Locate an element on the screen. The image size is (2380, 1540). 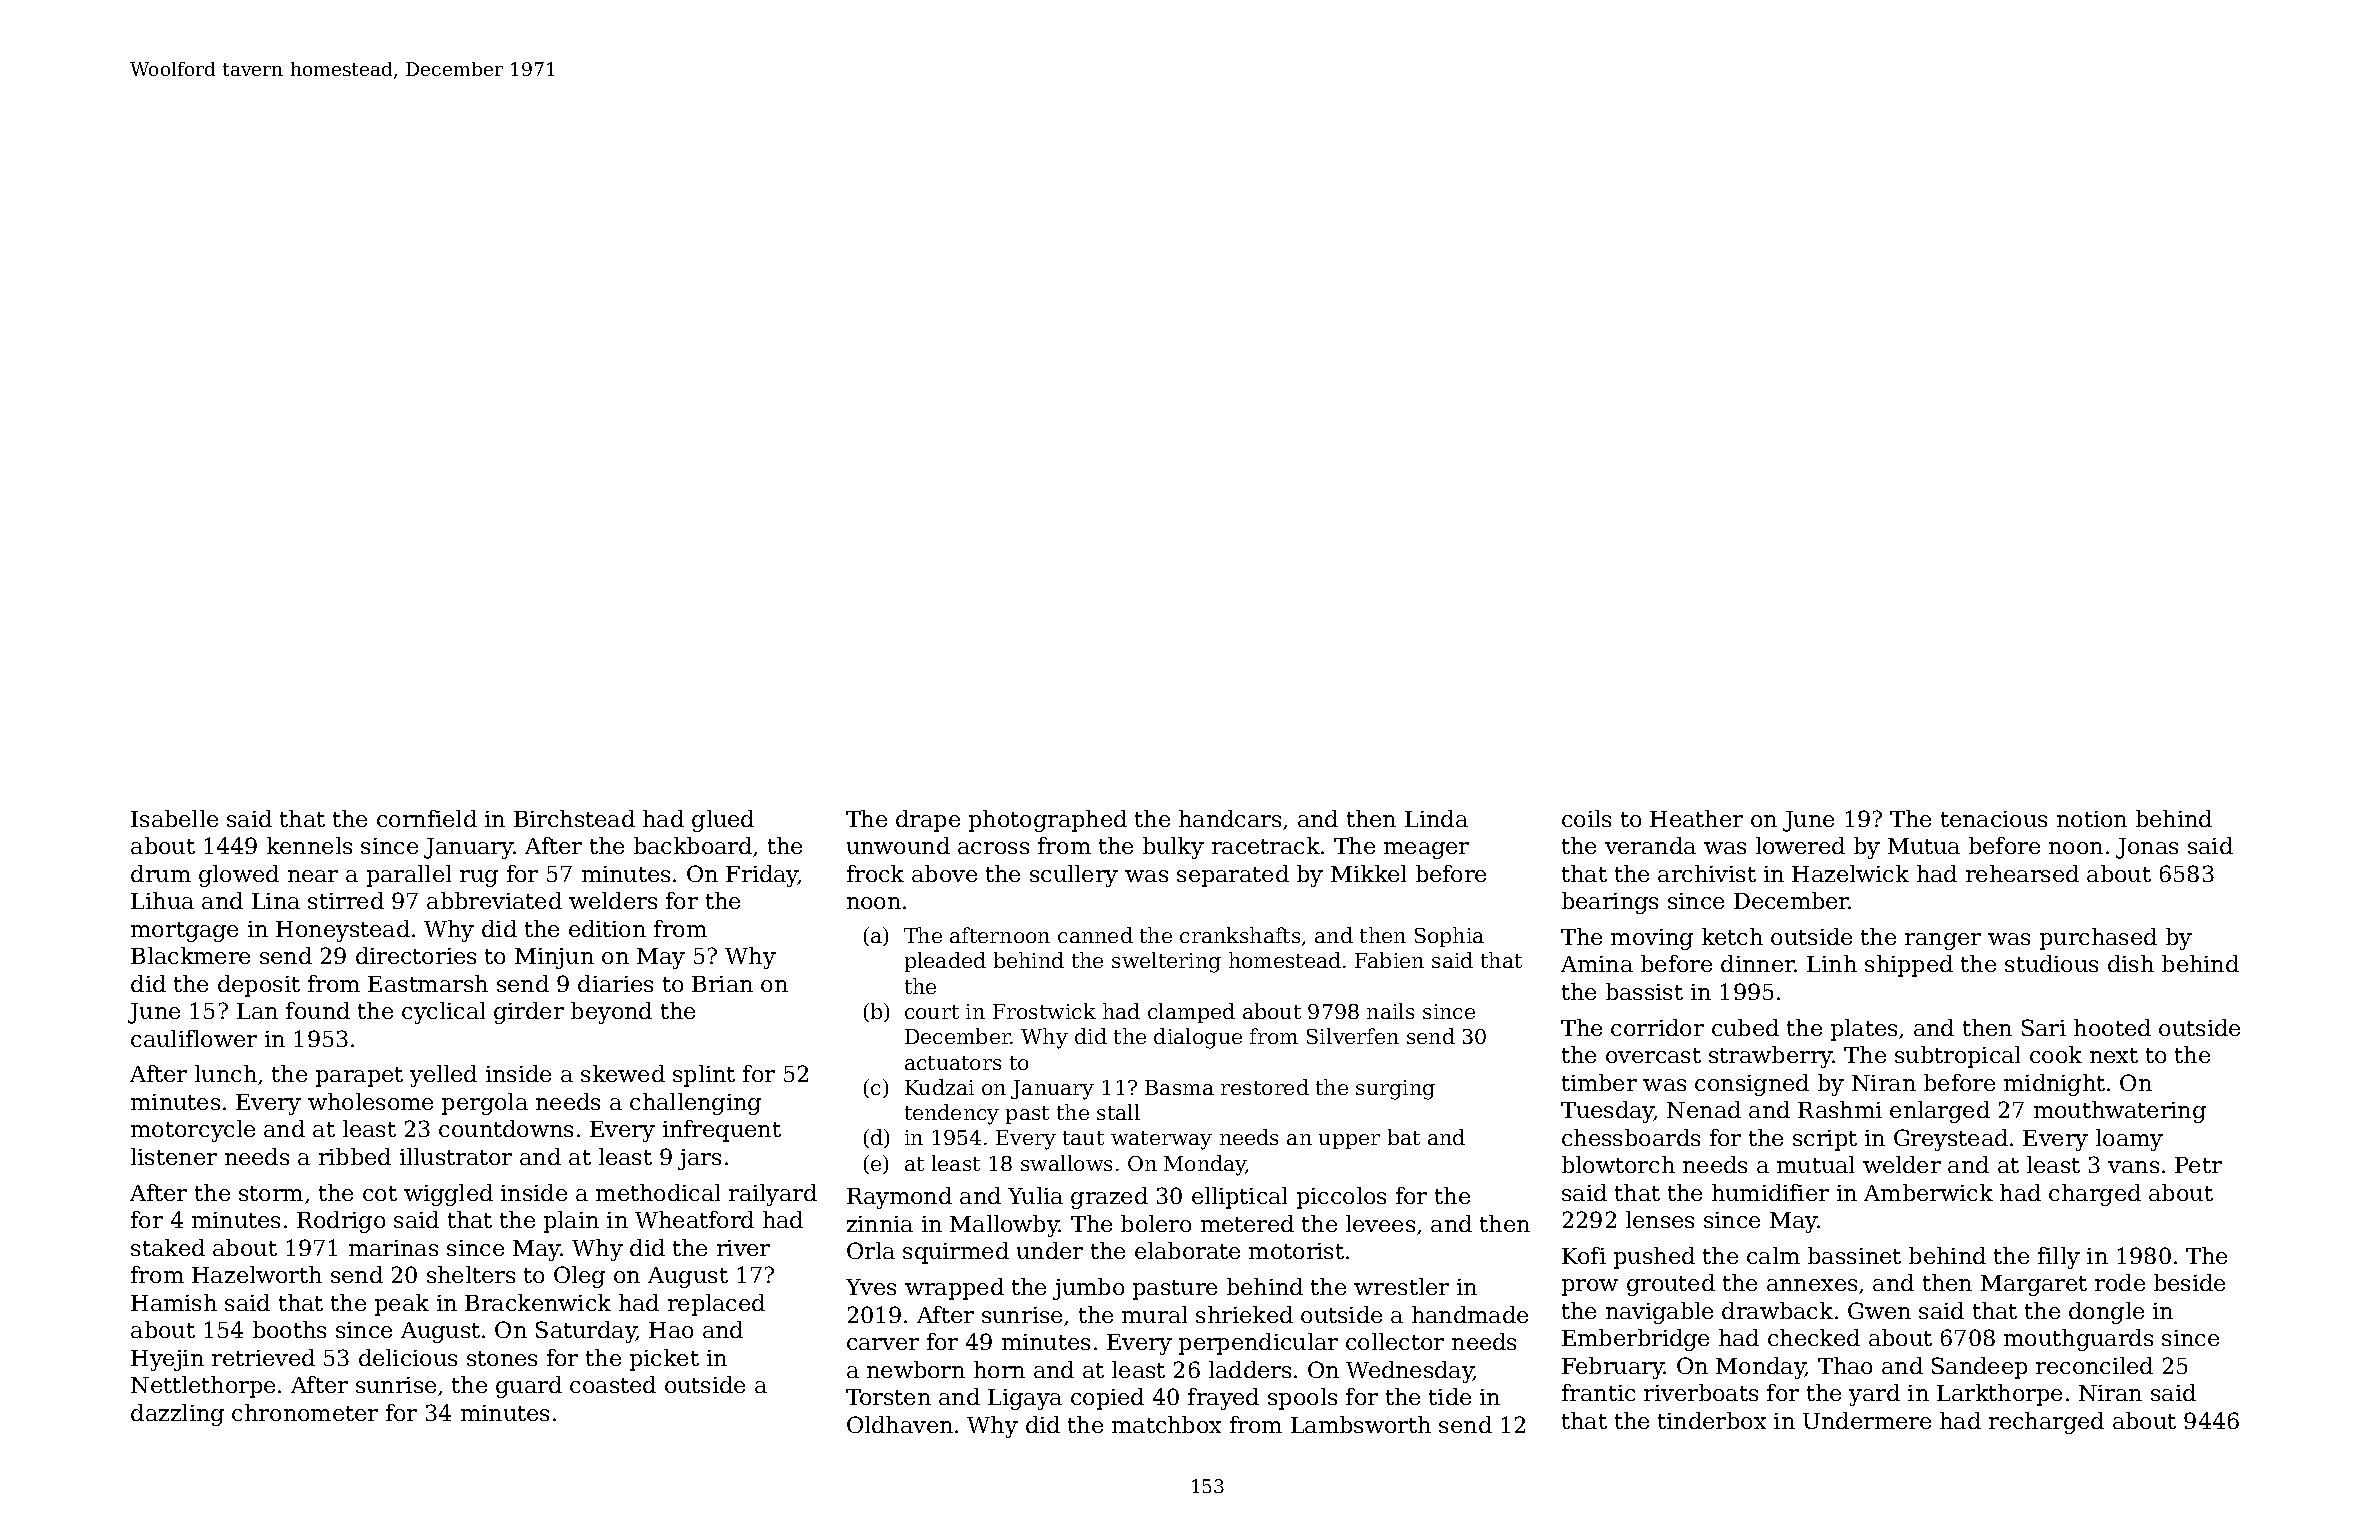
Honeystead is located at coordinates (343, 931).
